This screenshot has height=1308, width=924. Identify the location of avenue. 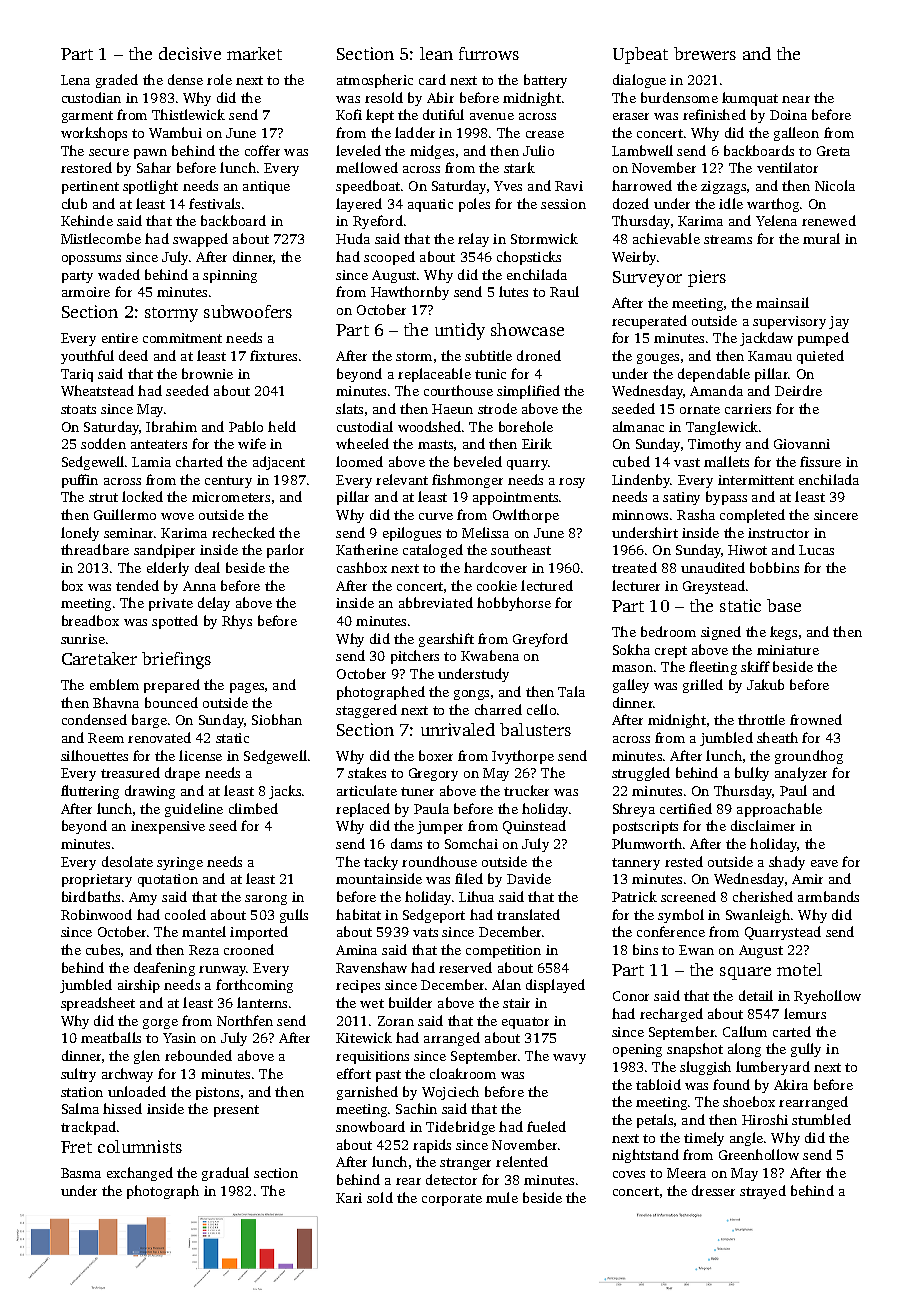
(492, 116).
